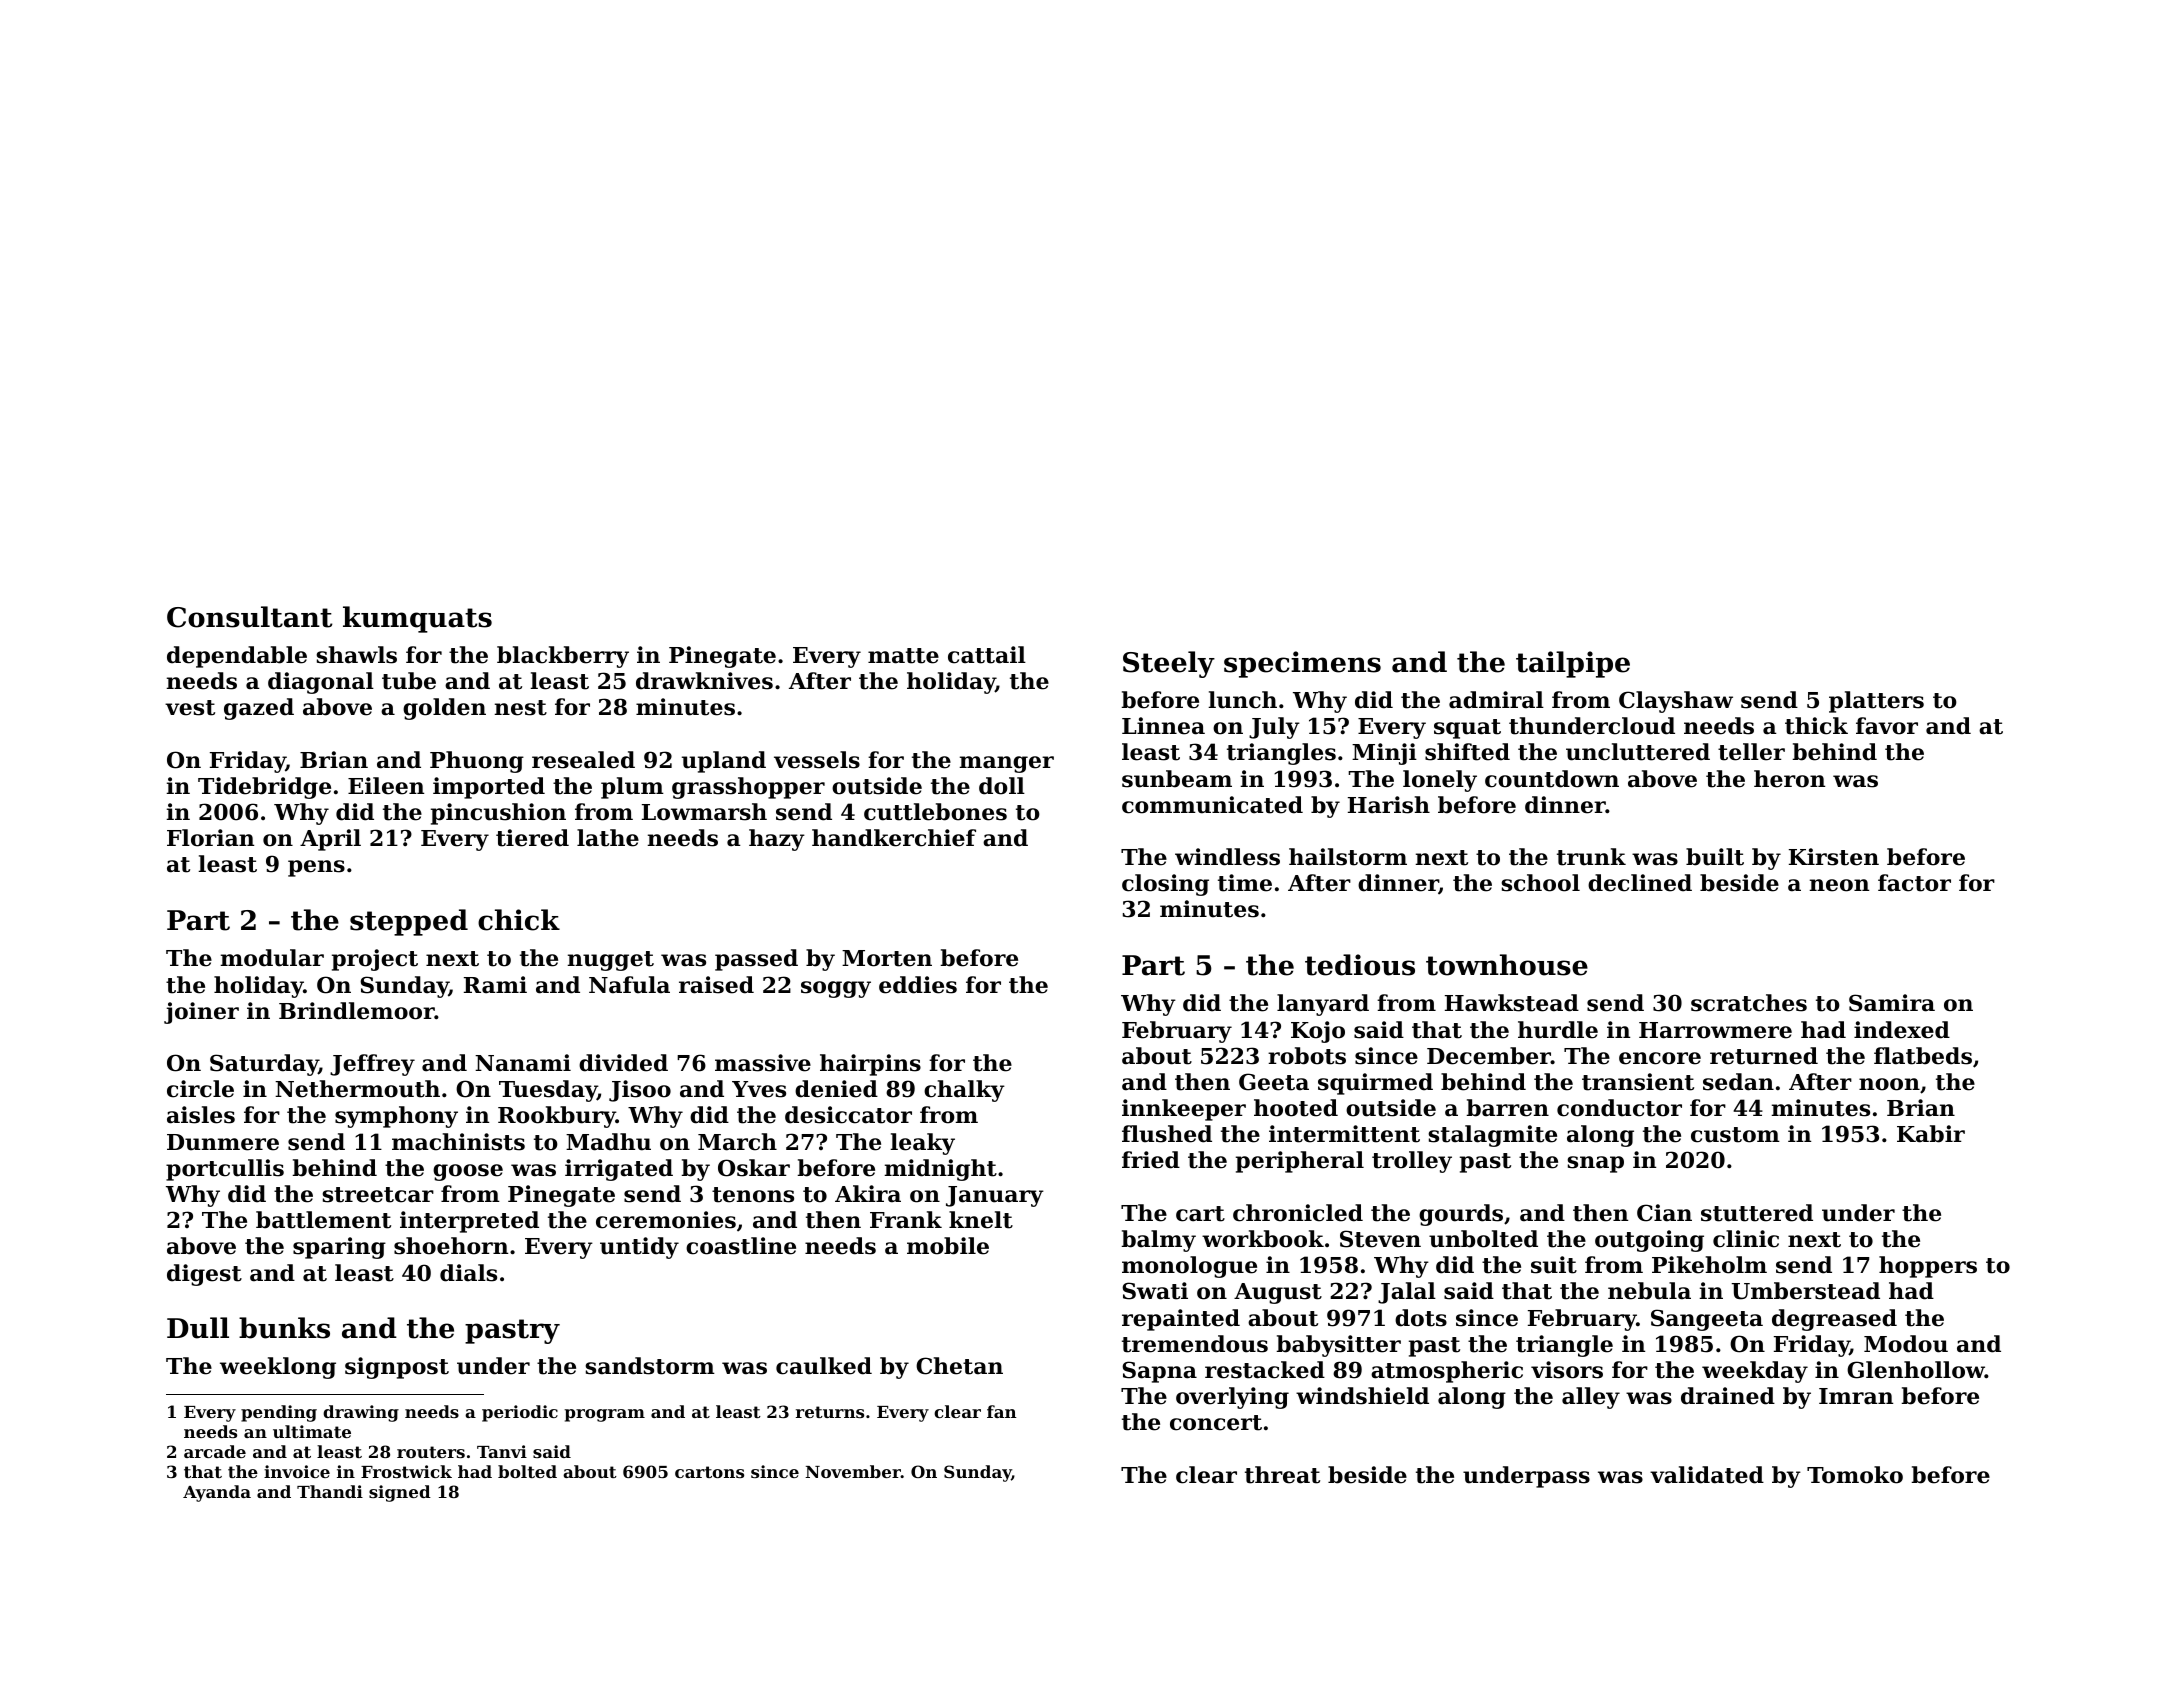 The width and height of the document is (2178, 1683). Describe the element at coordinates (523, 1063) in the document. I see `Nanami` at that location.
